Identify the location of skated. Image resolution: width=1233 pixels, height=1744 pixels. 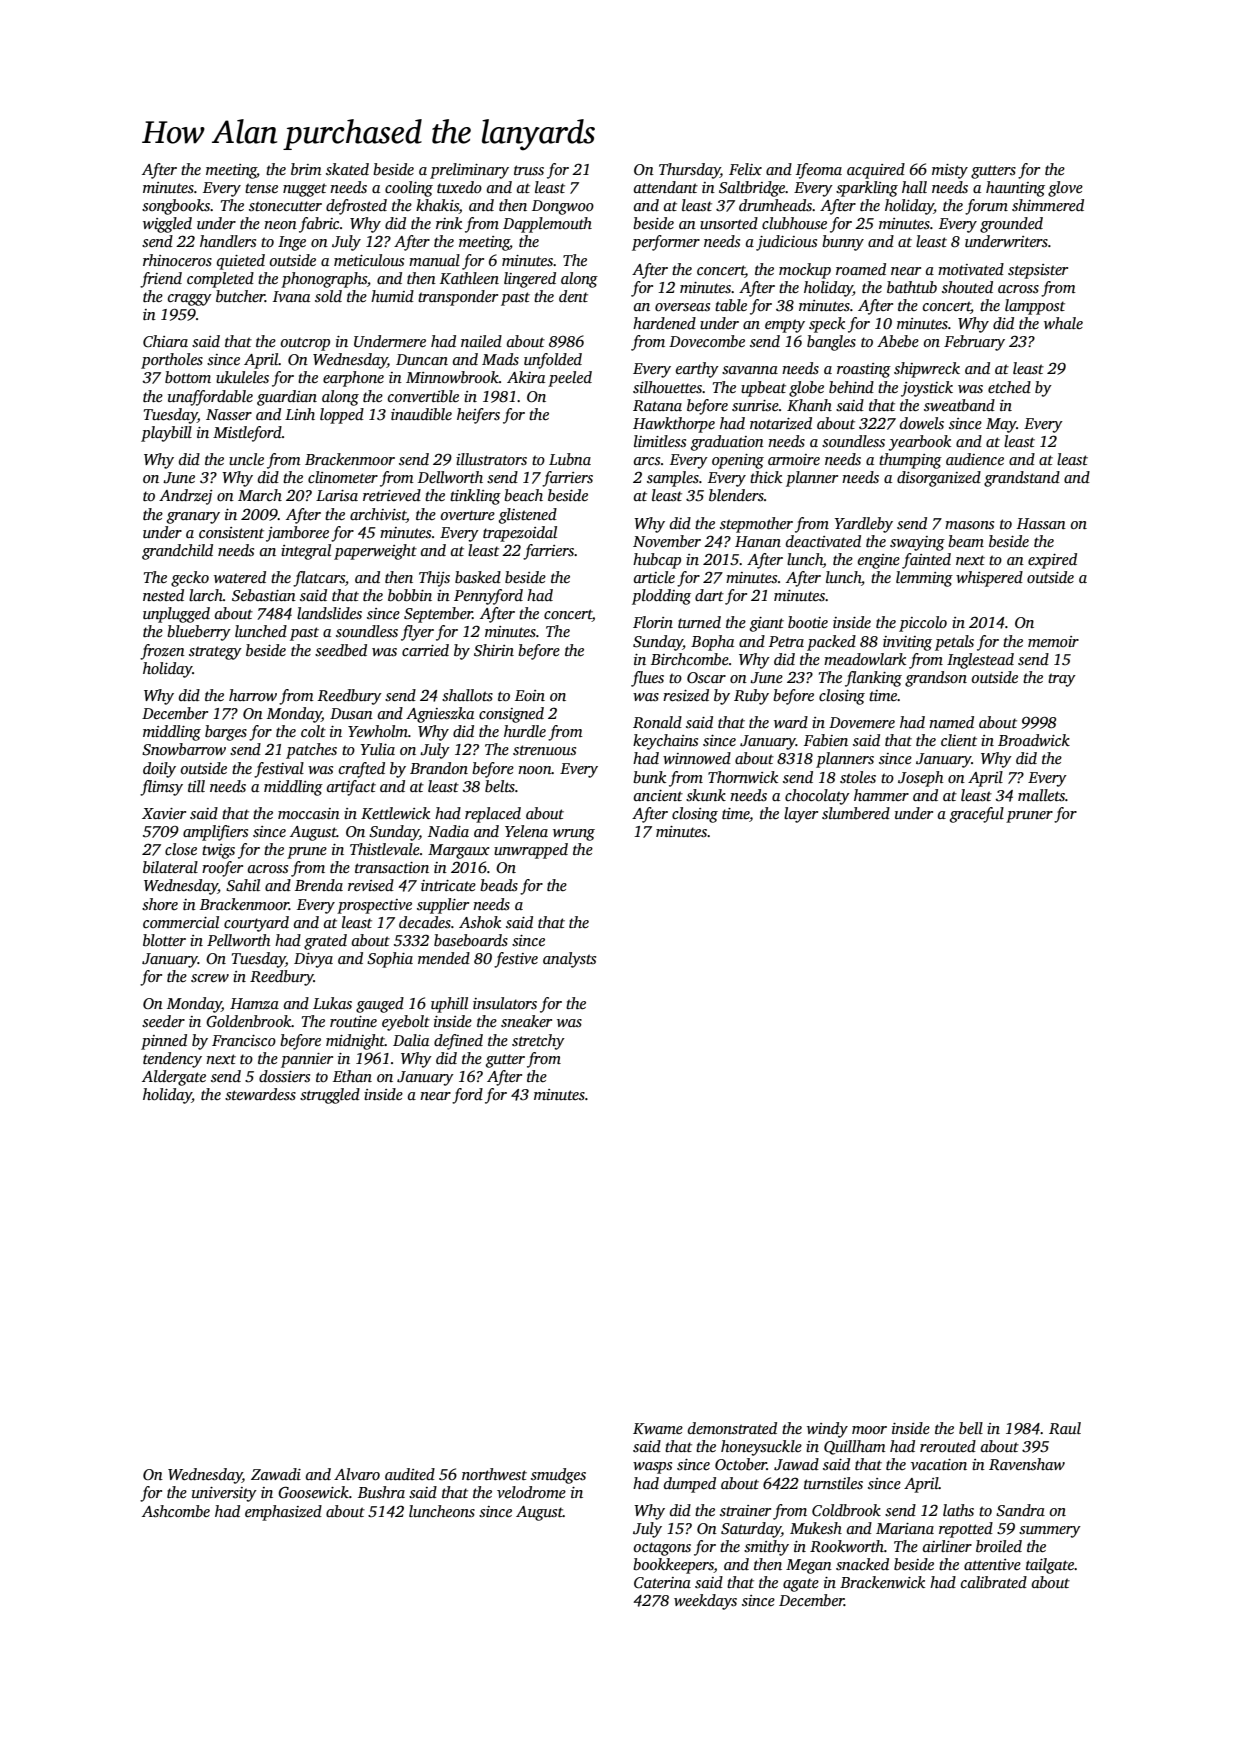
(347, 169).
